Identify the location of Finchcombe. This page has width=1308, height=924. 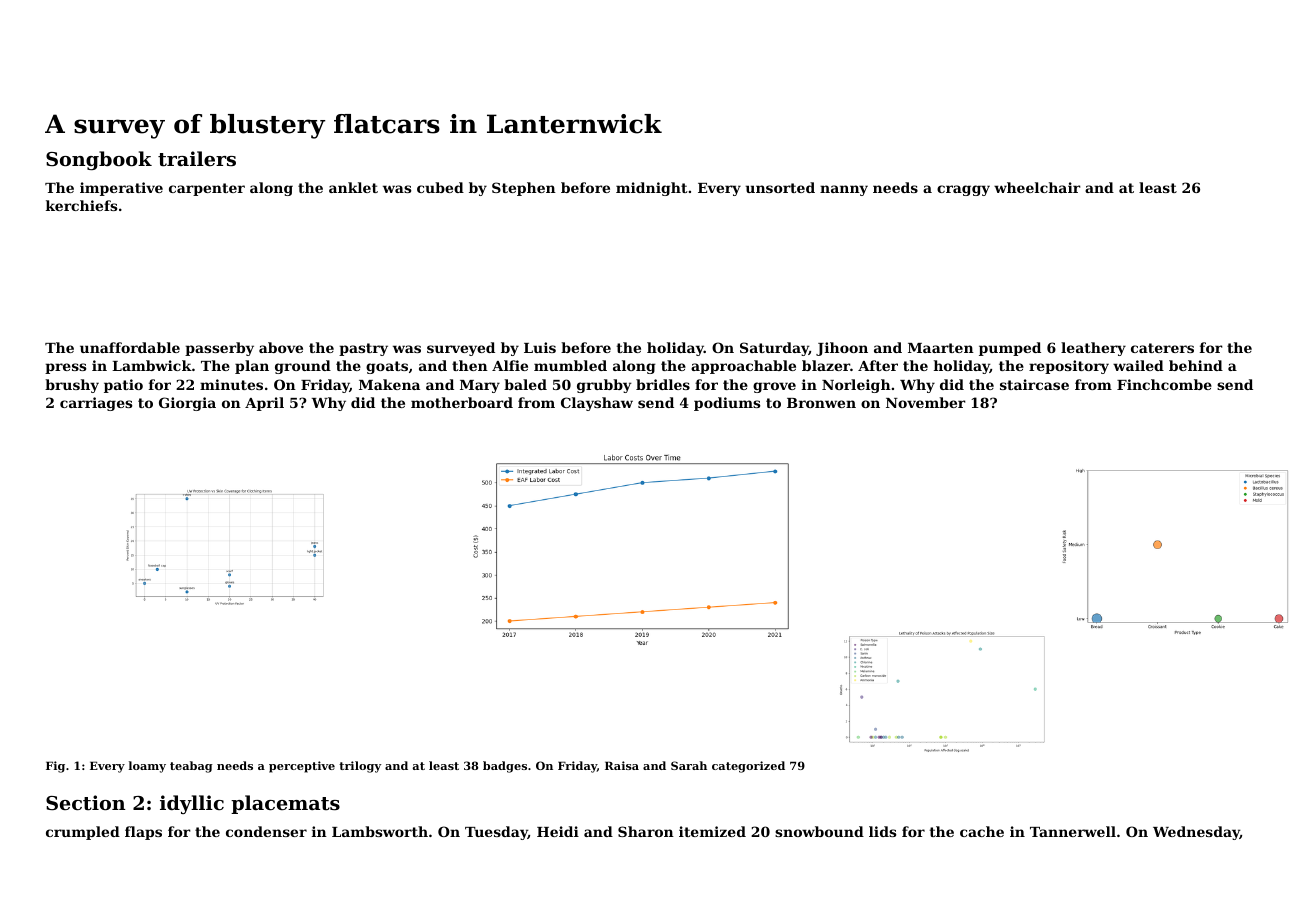
(1164, 384).
